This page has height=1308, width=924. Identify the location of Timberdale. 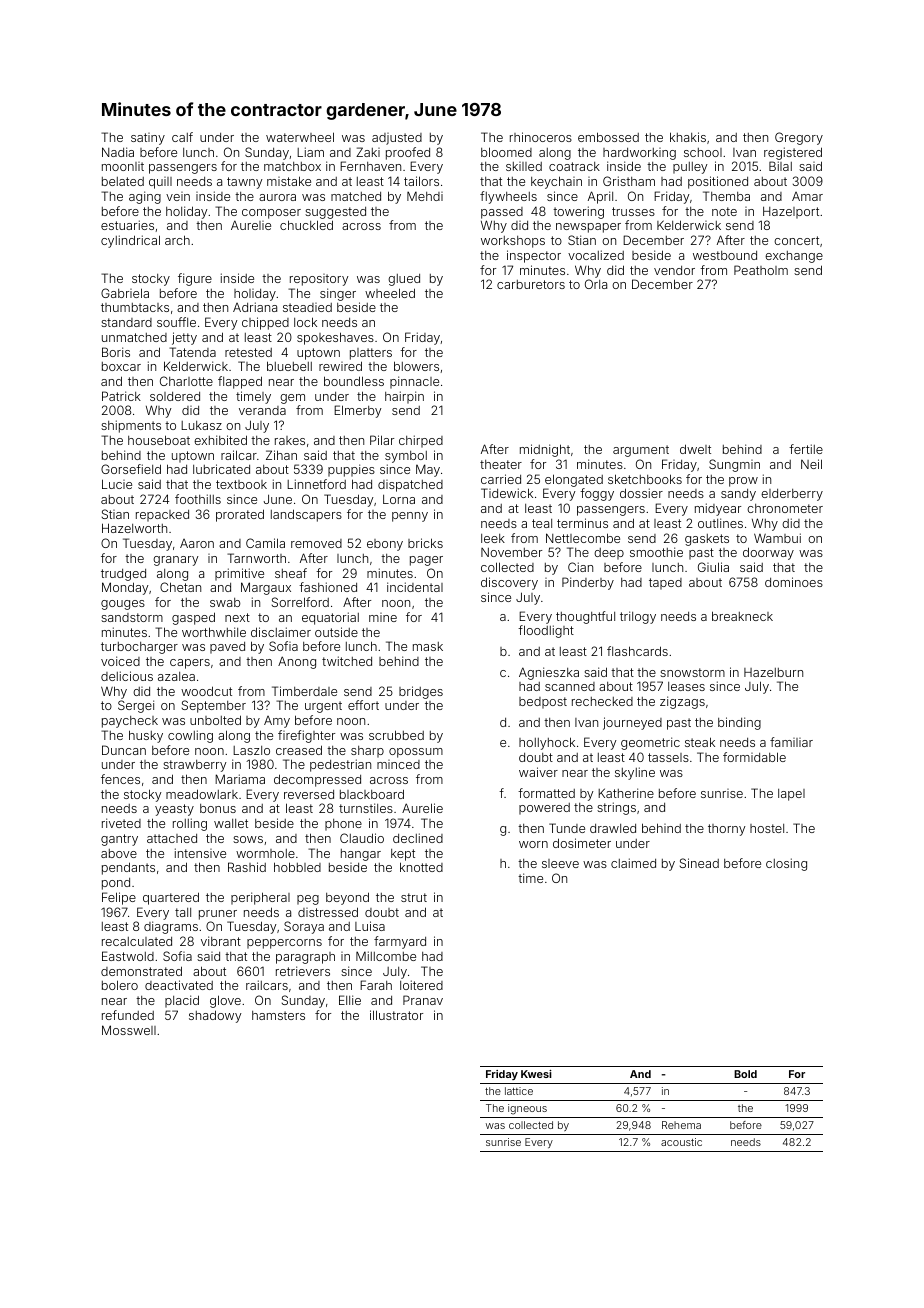
(304, 691).
